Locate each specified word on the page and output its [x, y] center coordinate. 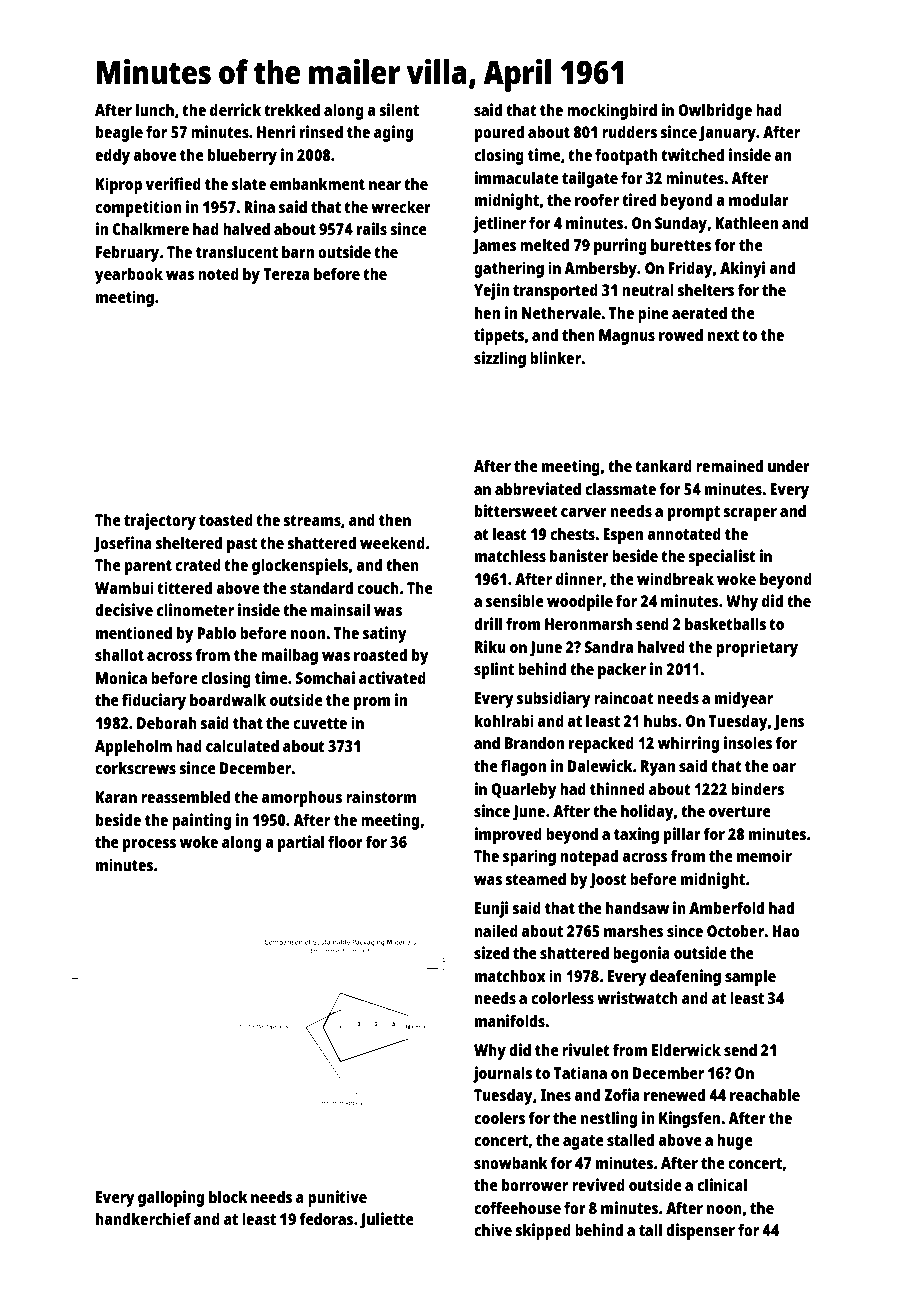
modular [759, 199]
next [723, 335]
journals [502, 1074]
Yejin [491, 291]
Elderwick [686, 1049]
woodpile [580, 602]
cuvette [320, 723]
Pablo [216, 632]
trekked [292, 109]
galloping [171, 1198]
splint [494, 670]
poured [499, 133]
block [228, 1196]
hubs [660, 720]
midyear [744, 699]
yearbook [129, 275]
